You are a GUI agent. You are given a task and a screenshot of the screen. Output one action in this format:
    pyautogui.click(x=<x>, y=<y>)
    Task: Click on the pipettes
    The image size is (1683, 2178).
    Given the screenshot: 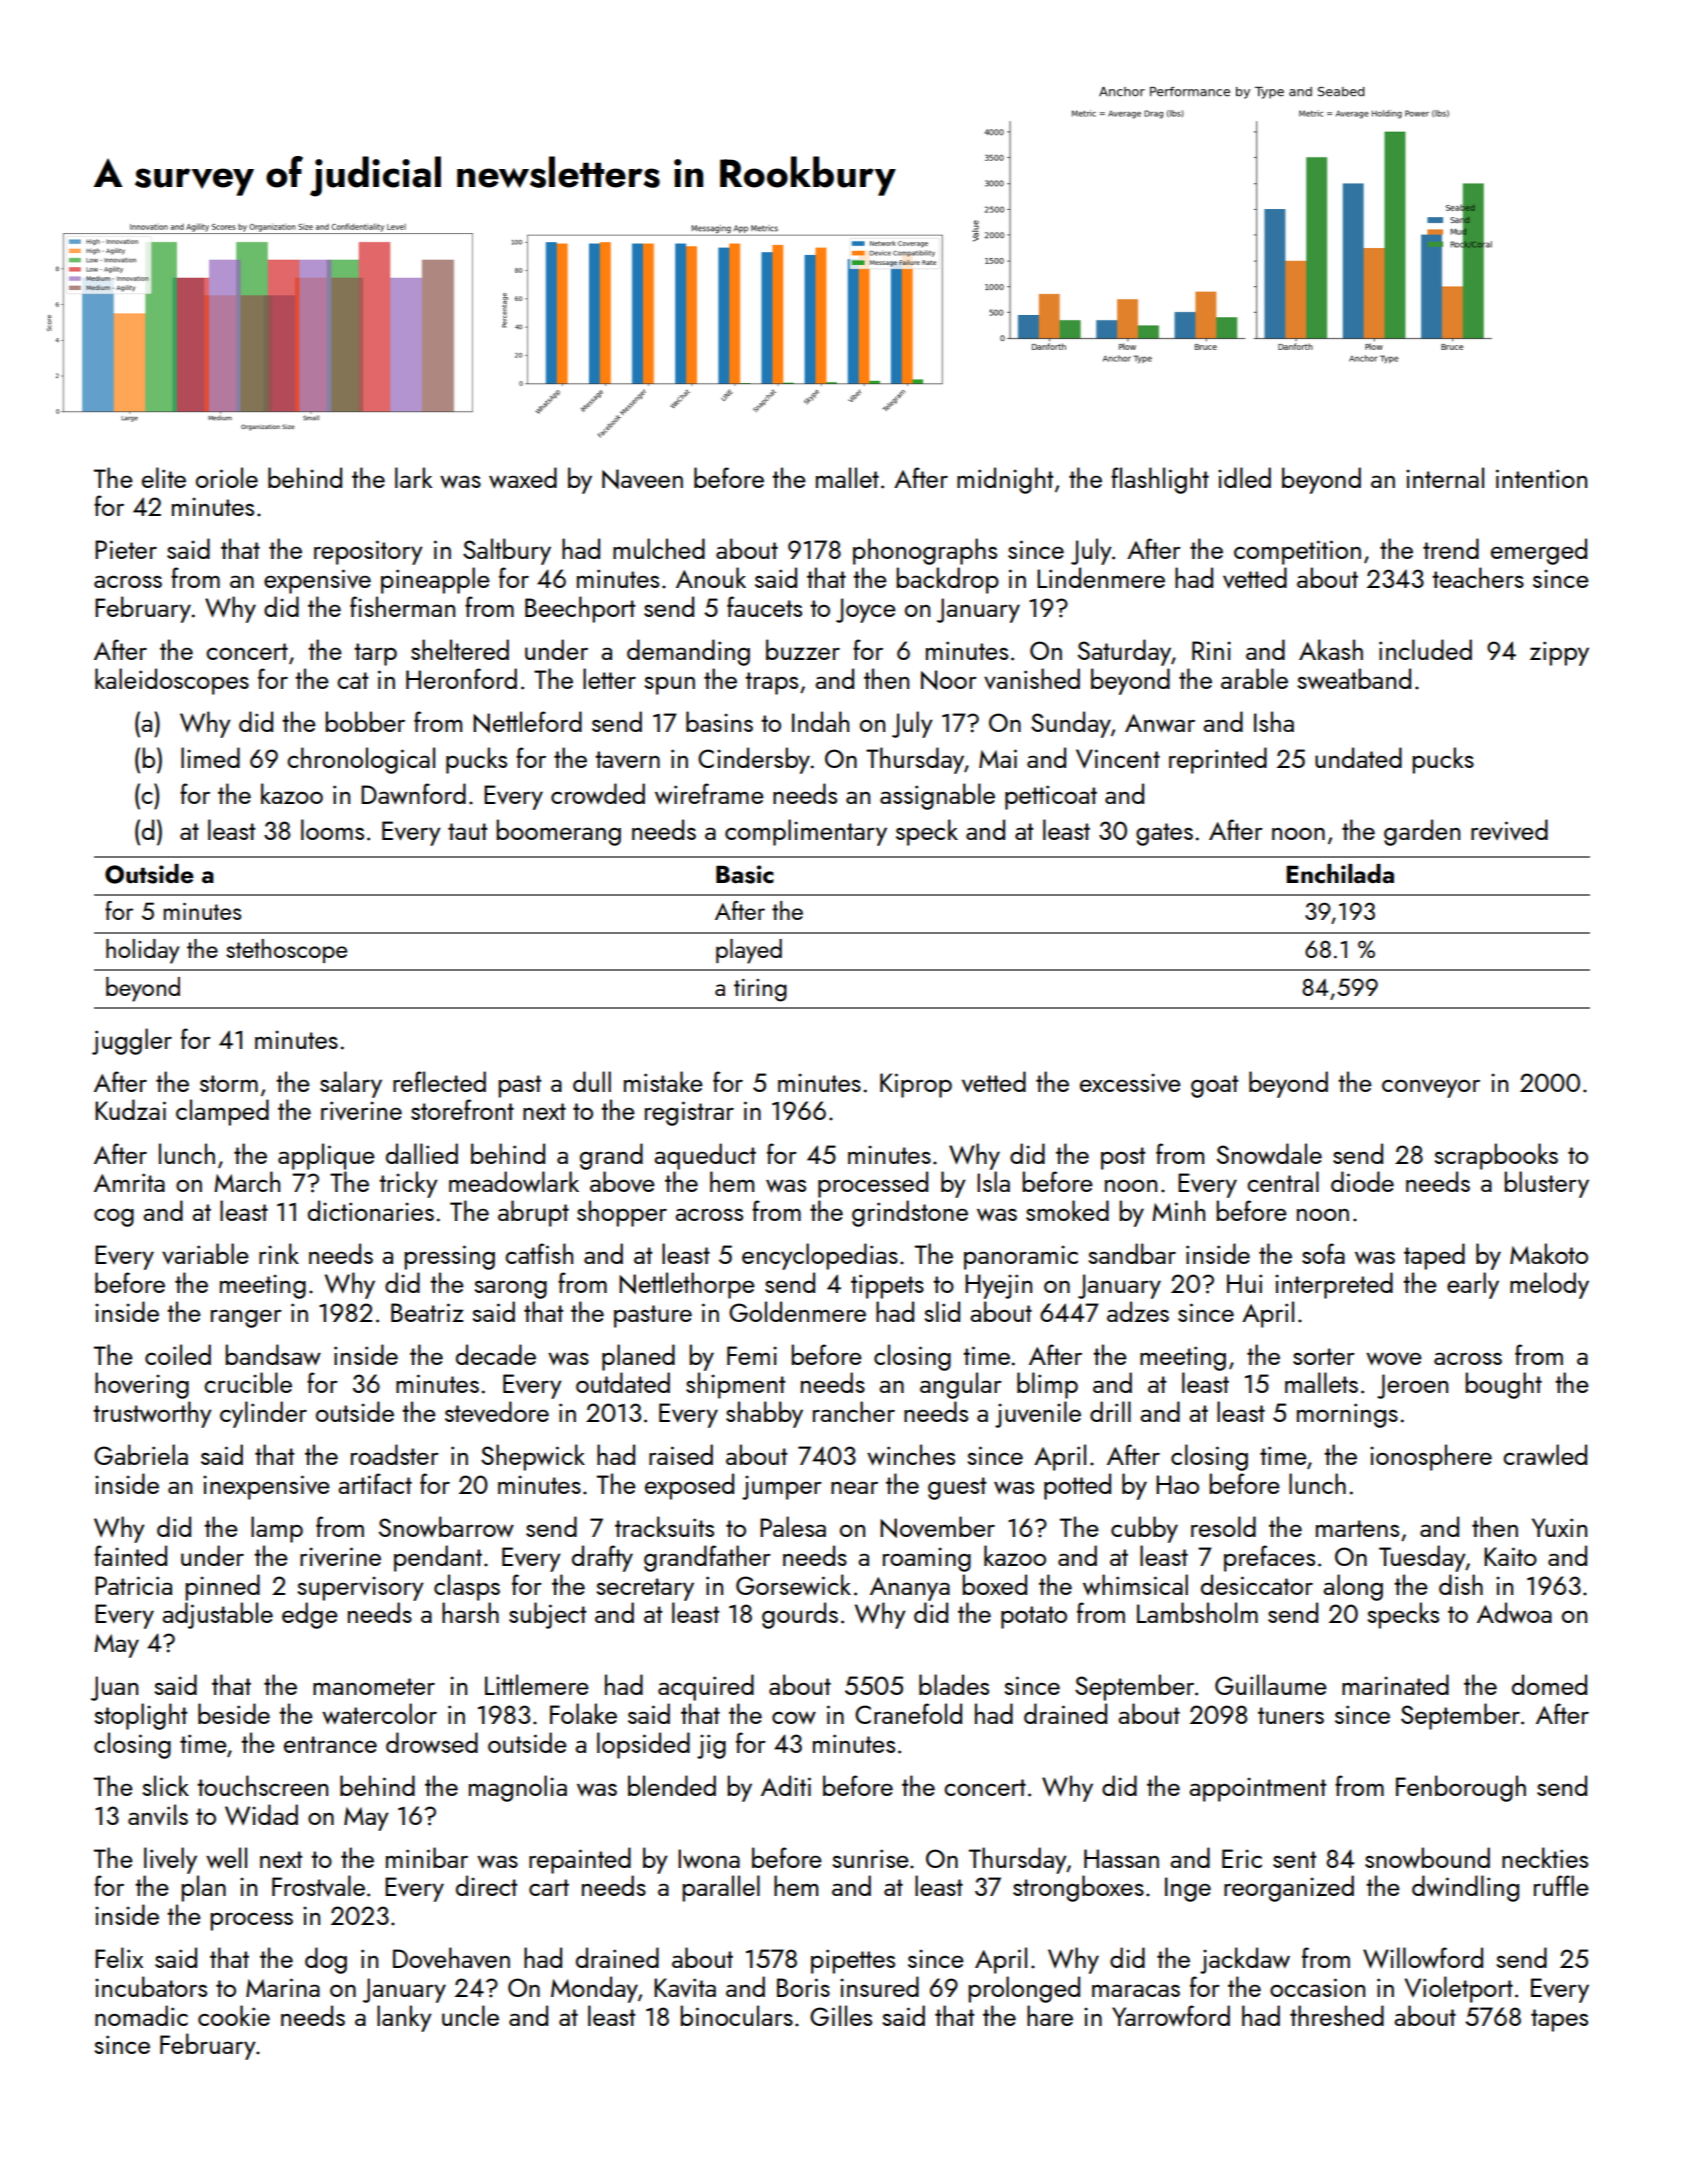 What is the action you would take?
    pyautogui.click(x=853, y=1961)
